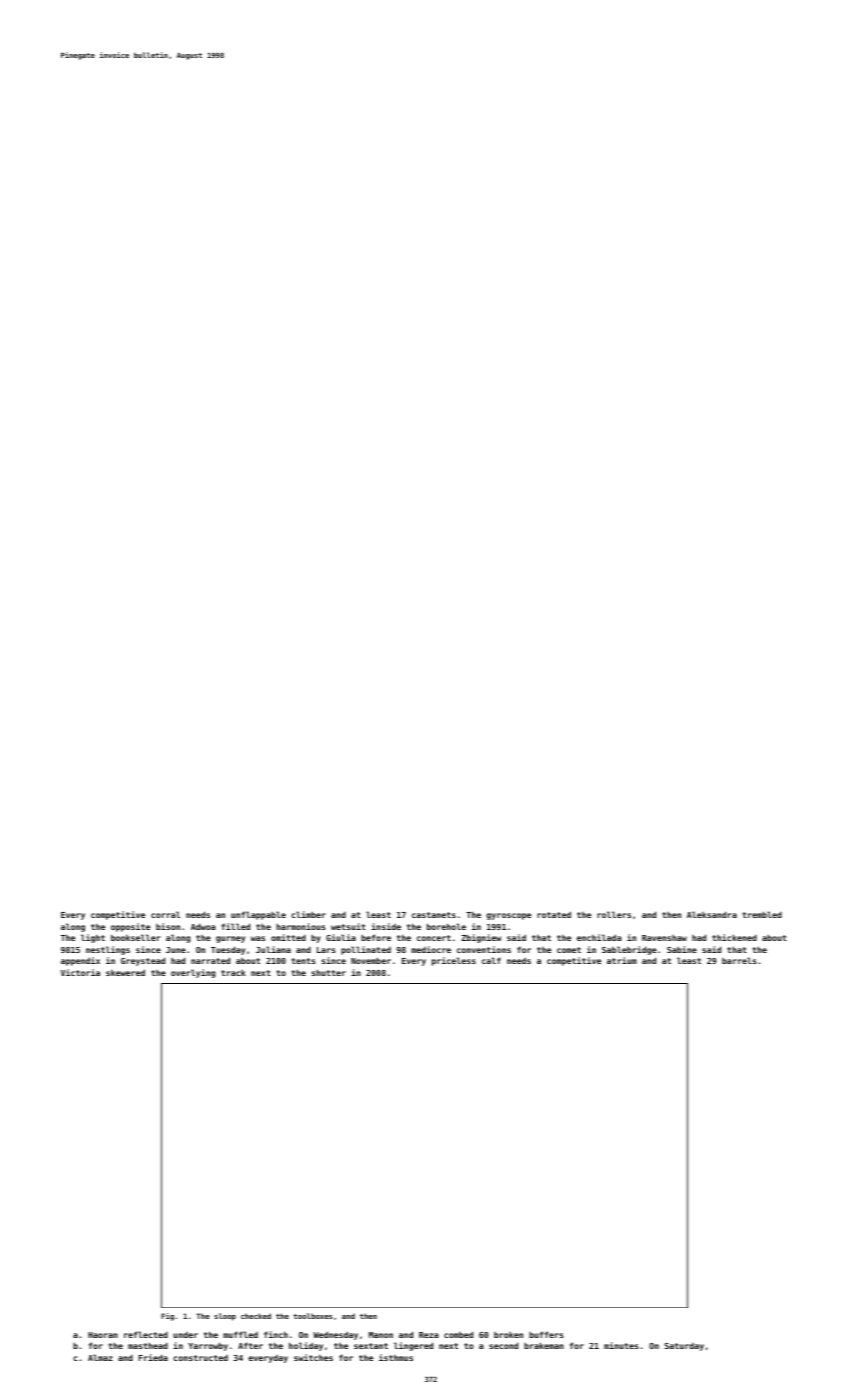  What do you see at coordinates (225, 1317) in the screenshot?
I see `sloop` at bounding box center [225, 1317].
